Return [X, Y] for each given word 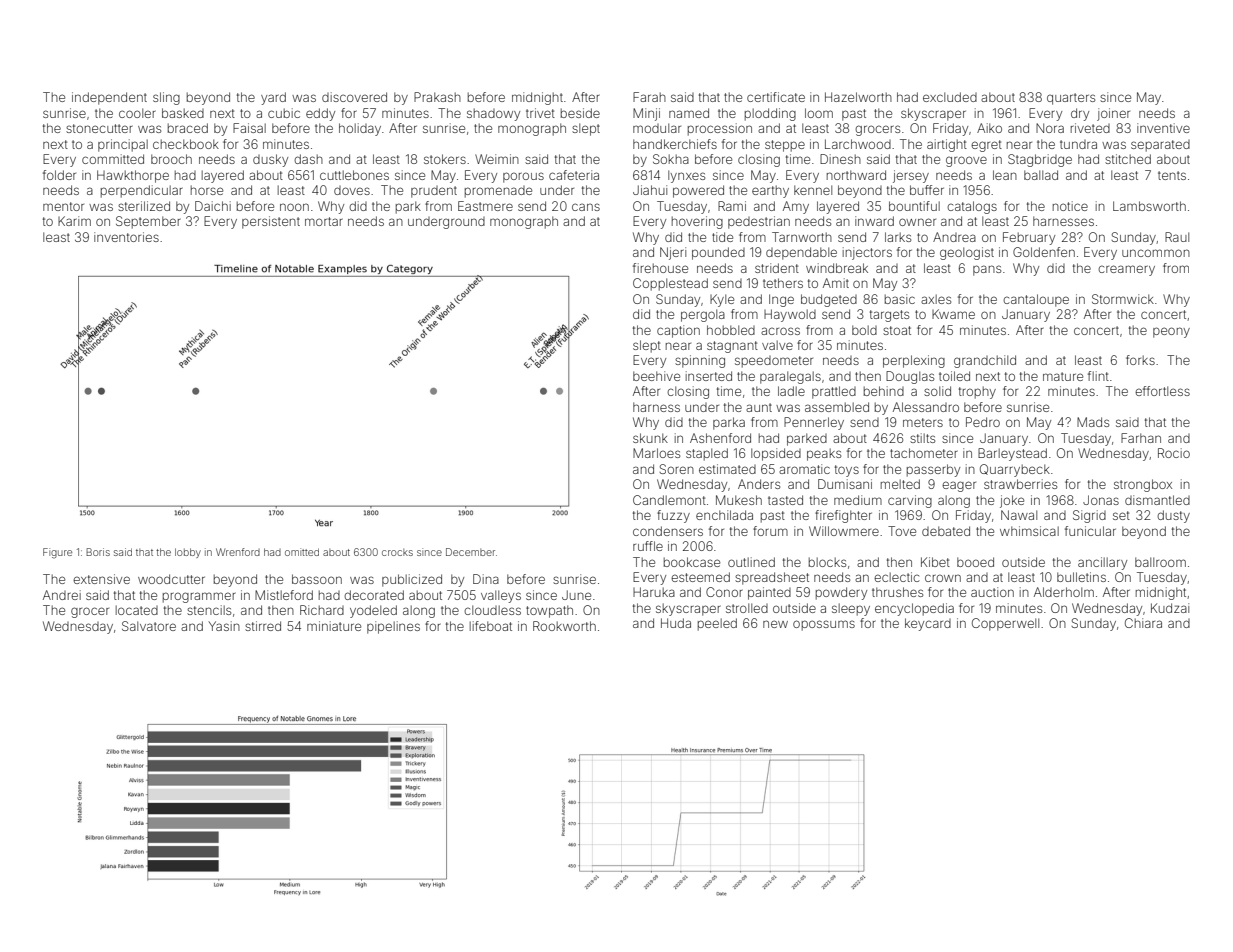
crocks [397, 552]
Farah [649, 97]
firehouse [660, 268]
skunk [650, 438]
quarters [1071, 99]
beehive [656, 376]
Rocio [1174, 453]
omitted [302, 552]
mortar [324, 221]
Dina [486, 579]
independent [109, 98]
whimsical [1029, 531]
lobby [188, 553]
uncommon [1156, 253]
